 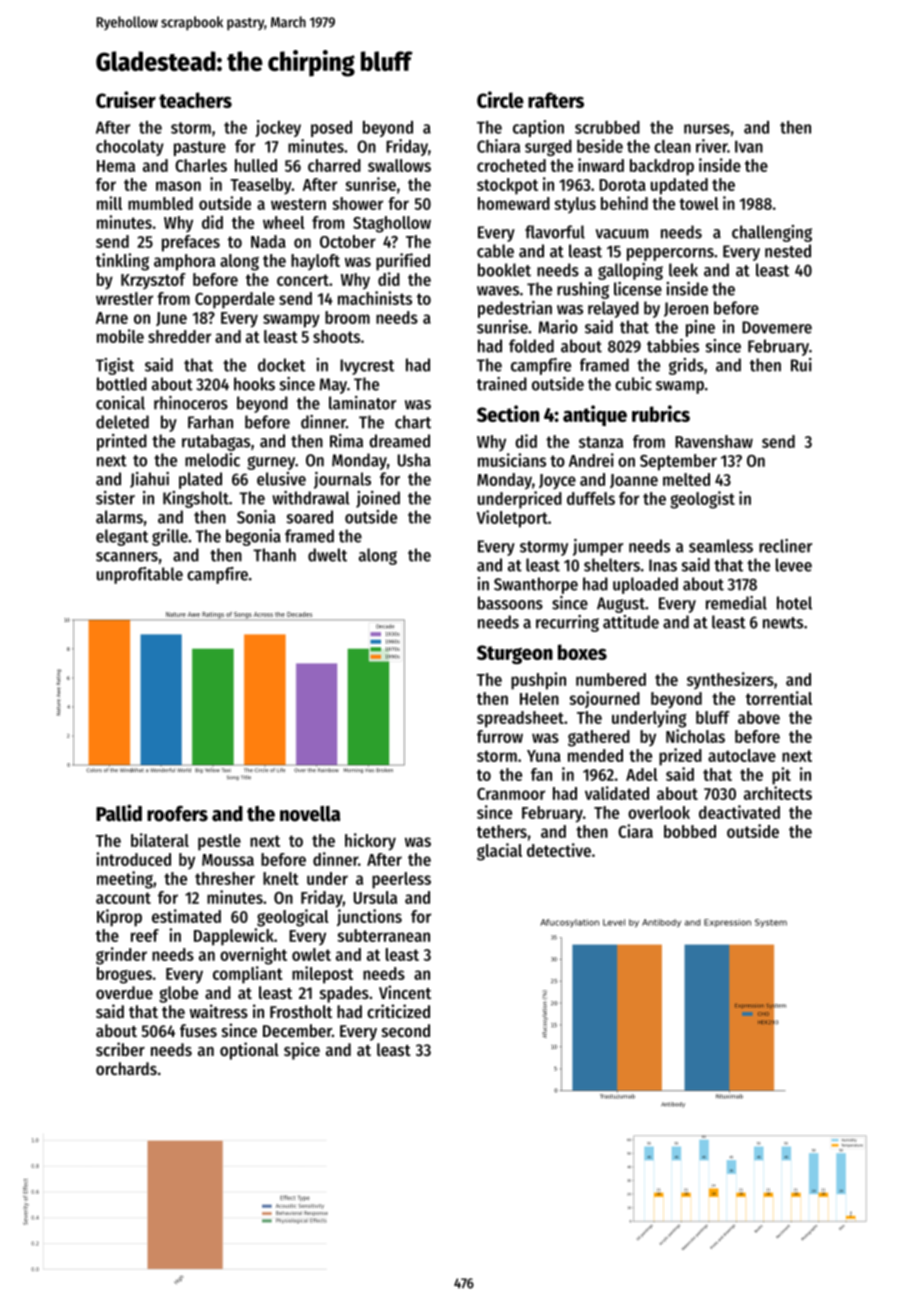 What do you see at coordinates (749, 147) in the screenshot?
I see `Ivan` at bounding box center [749, 147].
